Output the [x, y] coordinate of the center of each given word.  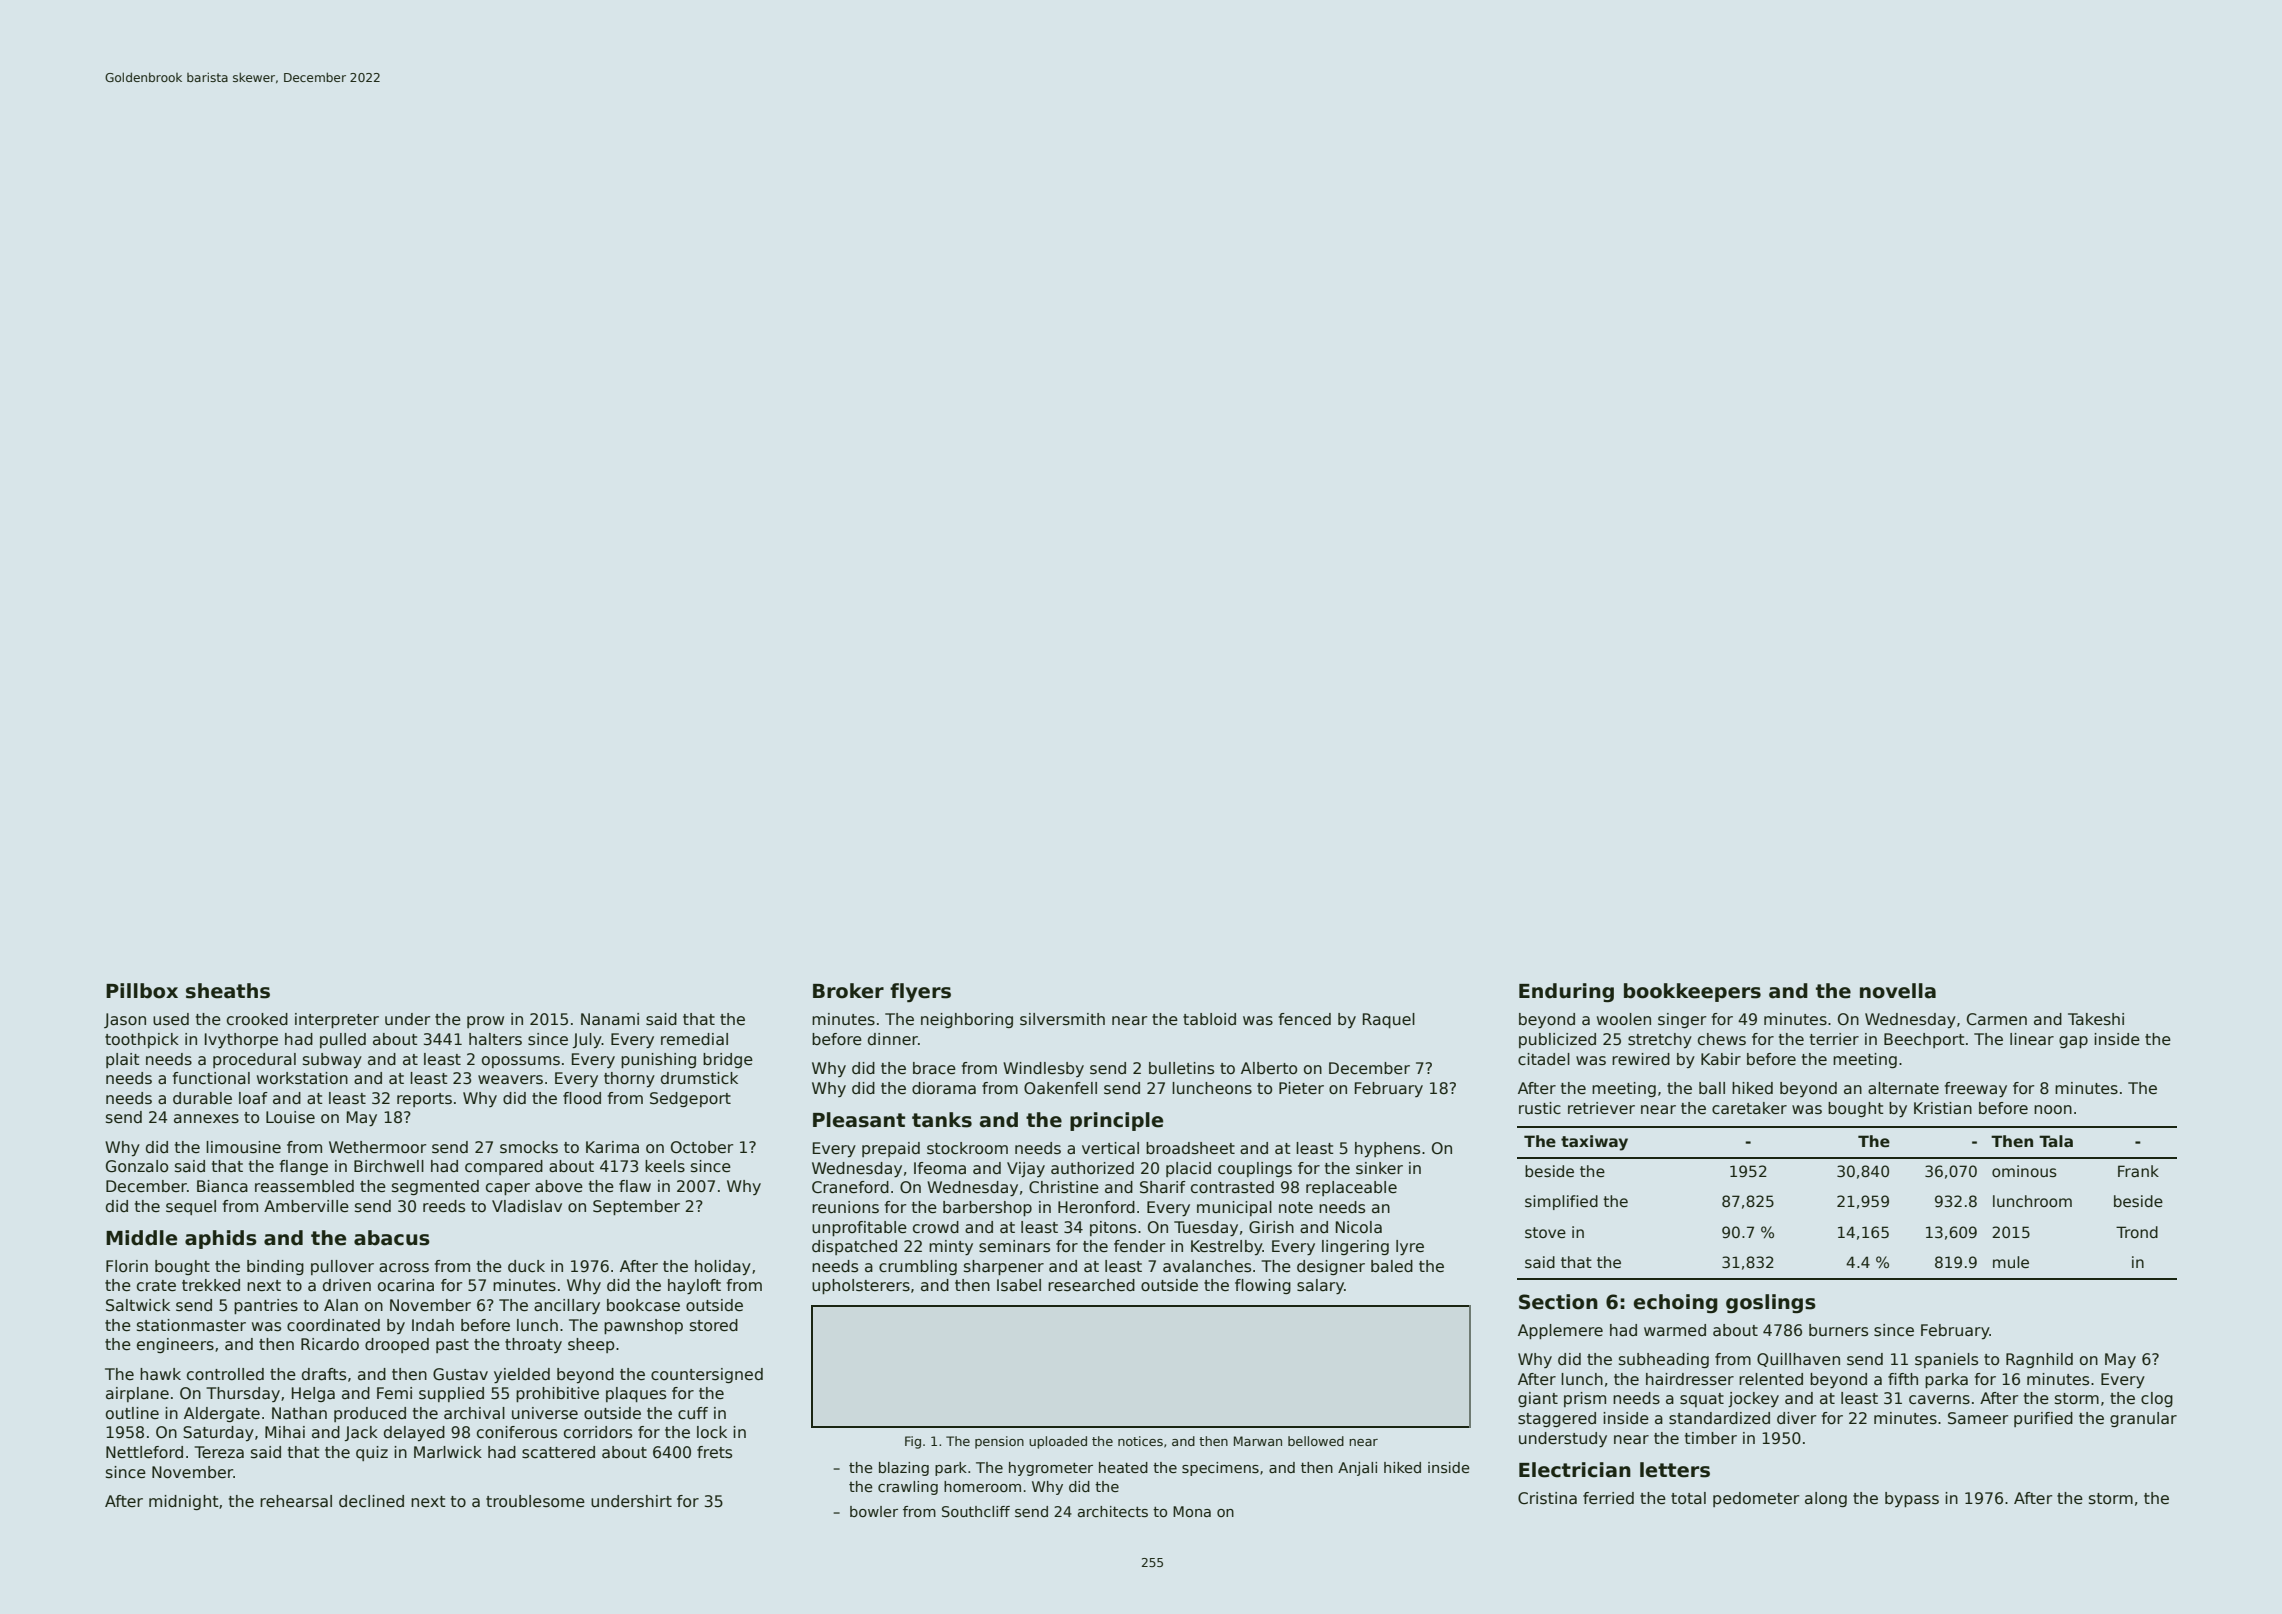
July [587, 1040]
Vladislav [527, 1206]
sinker [1379, 1168]
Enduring [1566, 992]
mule [2011, 1262]
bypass [1912, 1499]
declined [371, 1501]
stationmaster [191, 1325]
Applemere [1560, 1331]
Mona [1192, 1511]
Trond [2137, 1232]
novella [1898, 991]
